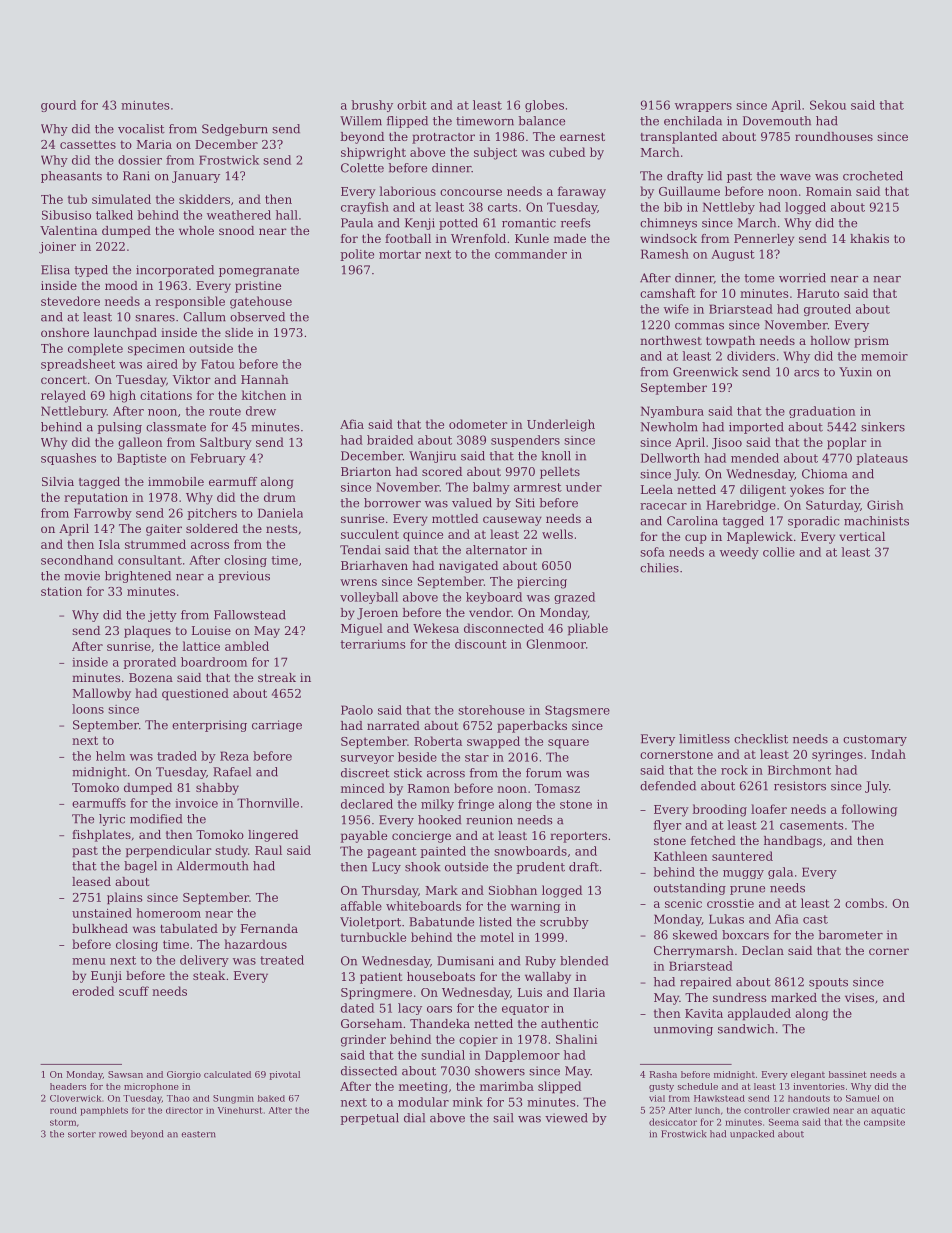 This image has height=1233, width=952. I want to click on lyric, so click(112, 820).
